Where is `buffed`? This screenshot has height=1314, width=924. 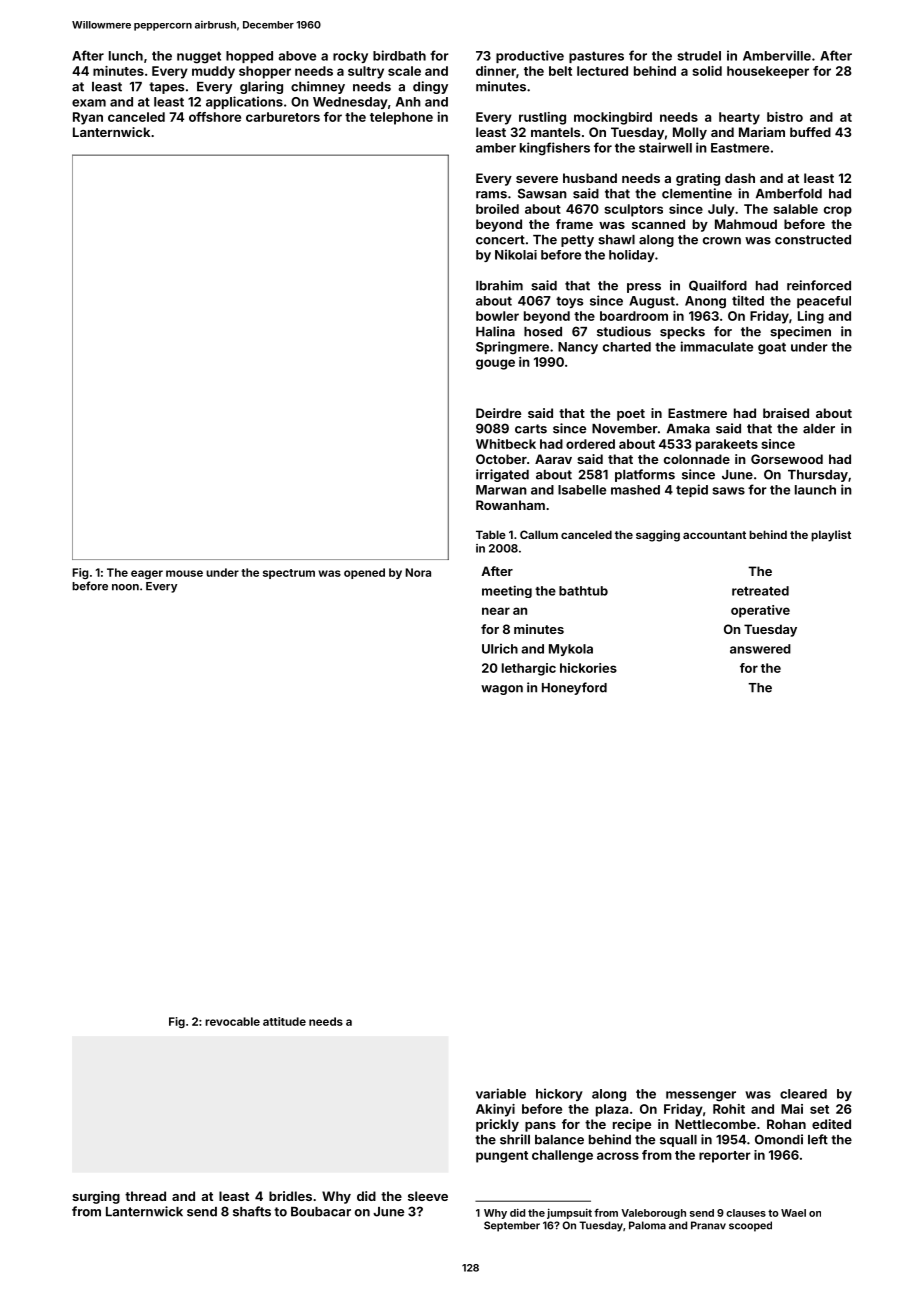
buffed is located at coordinates (810, 132).
